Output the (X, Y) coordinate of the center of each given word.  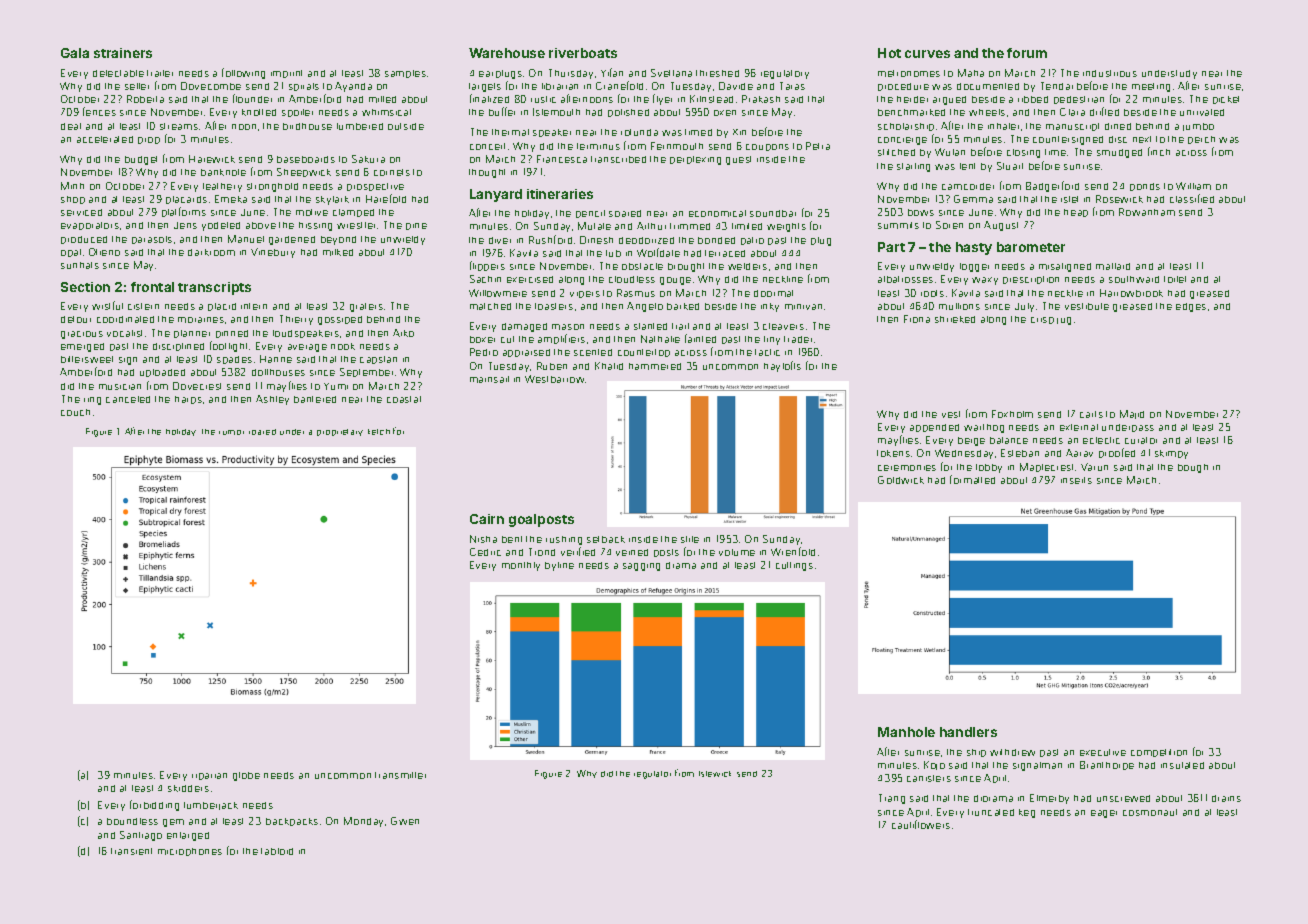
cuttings (794, 566)
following (243, 73)
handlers (968, 732)
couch (75, 412)
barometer (1031, 247)
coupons (767, 147)
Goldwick (901, 480)
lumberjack (211, 806)
